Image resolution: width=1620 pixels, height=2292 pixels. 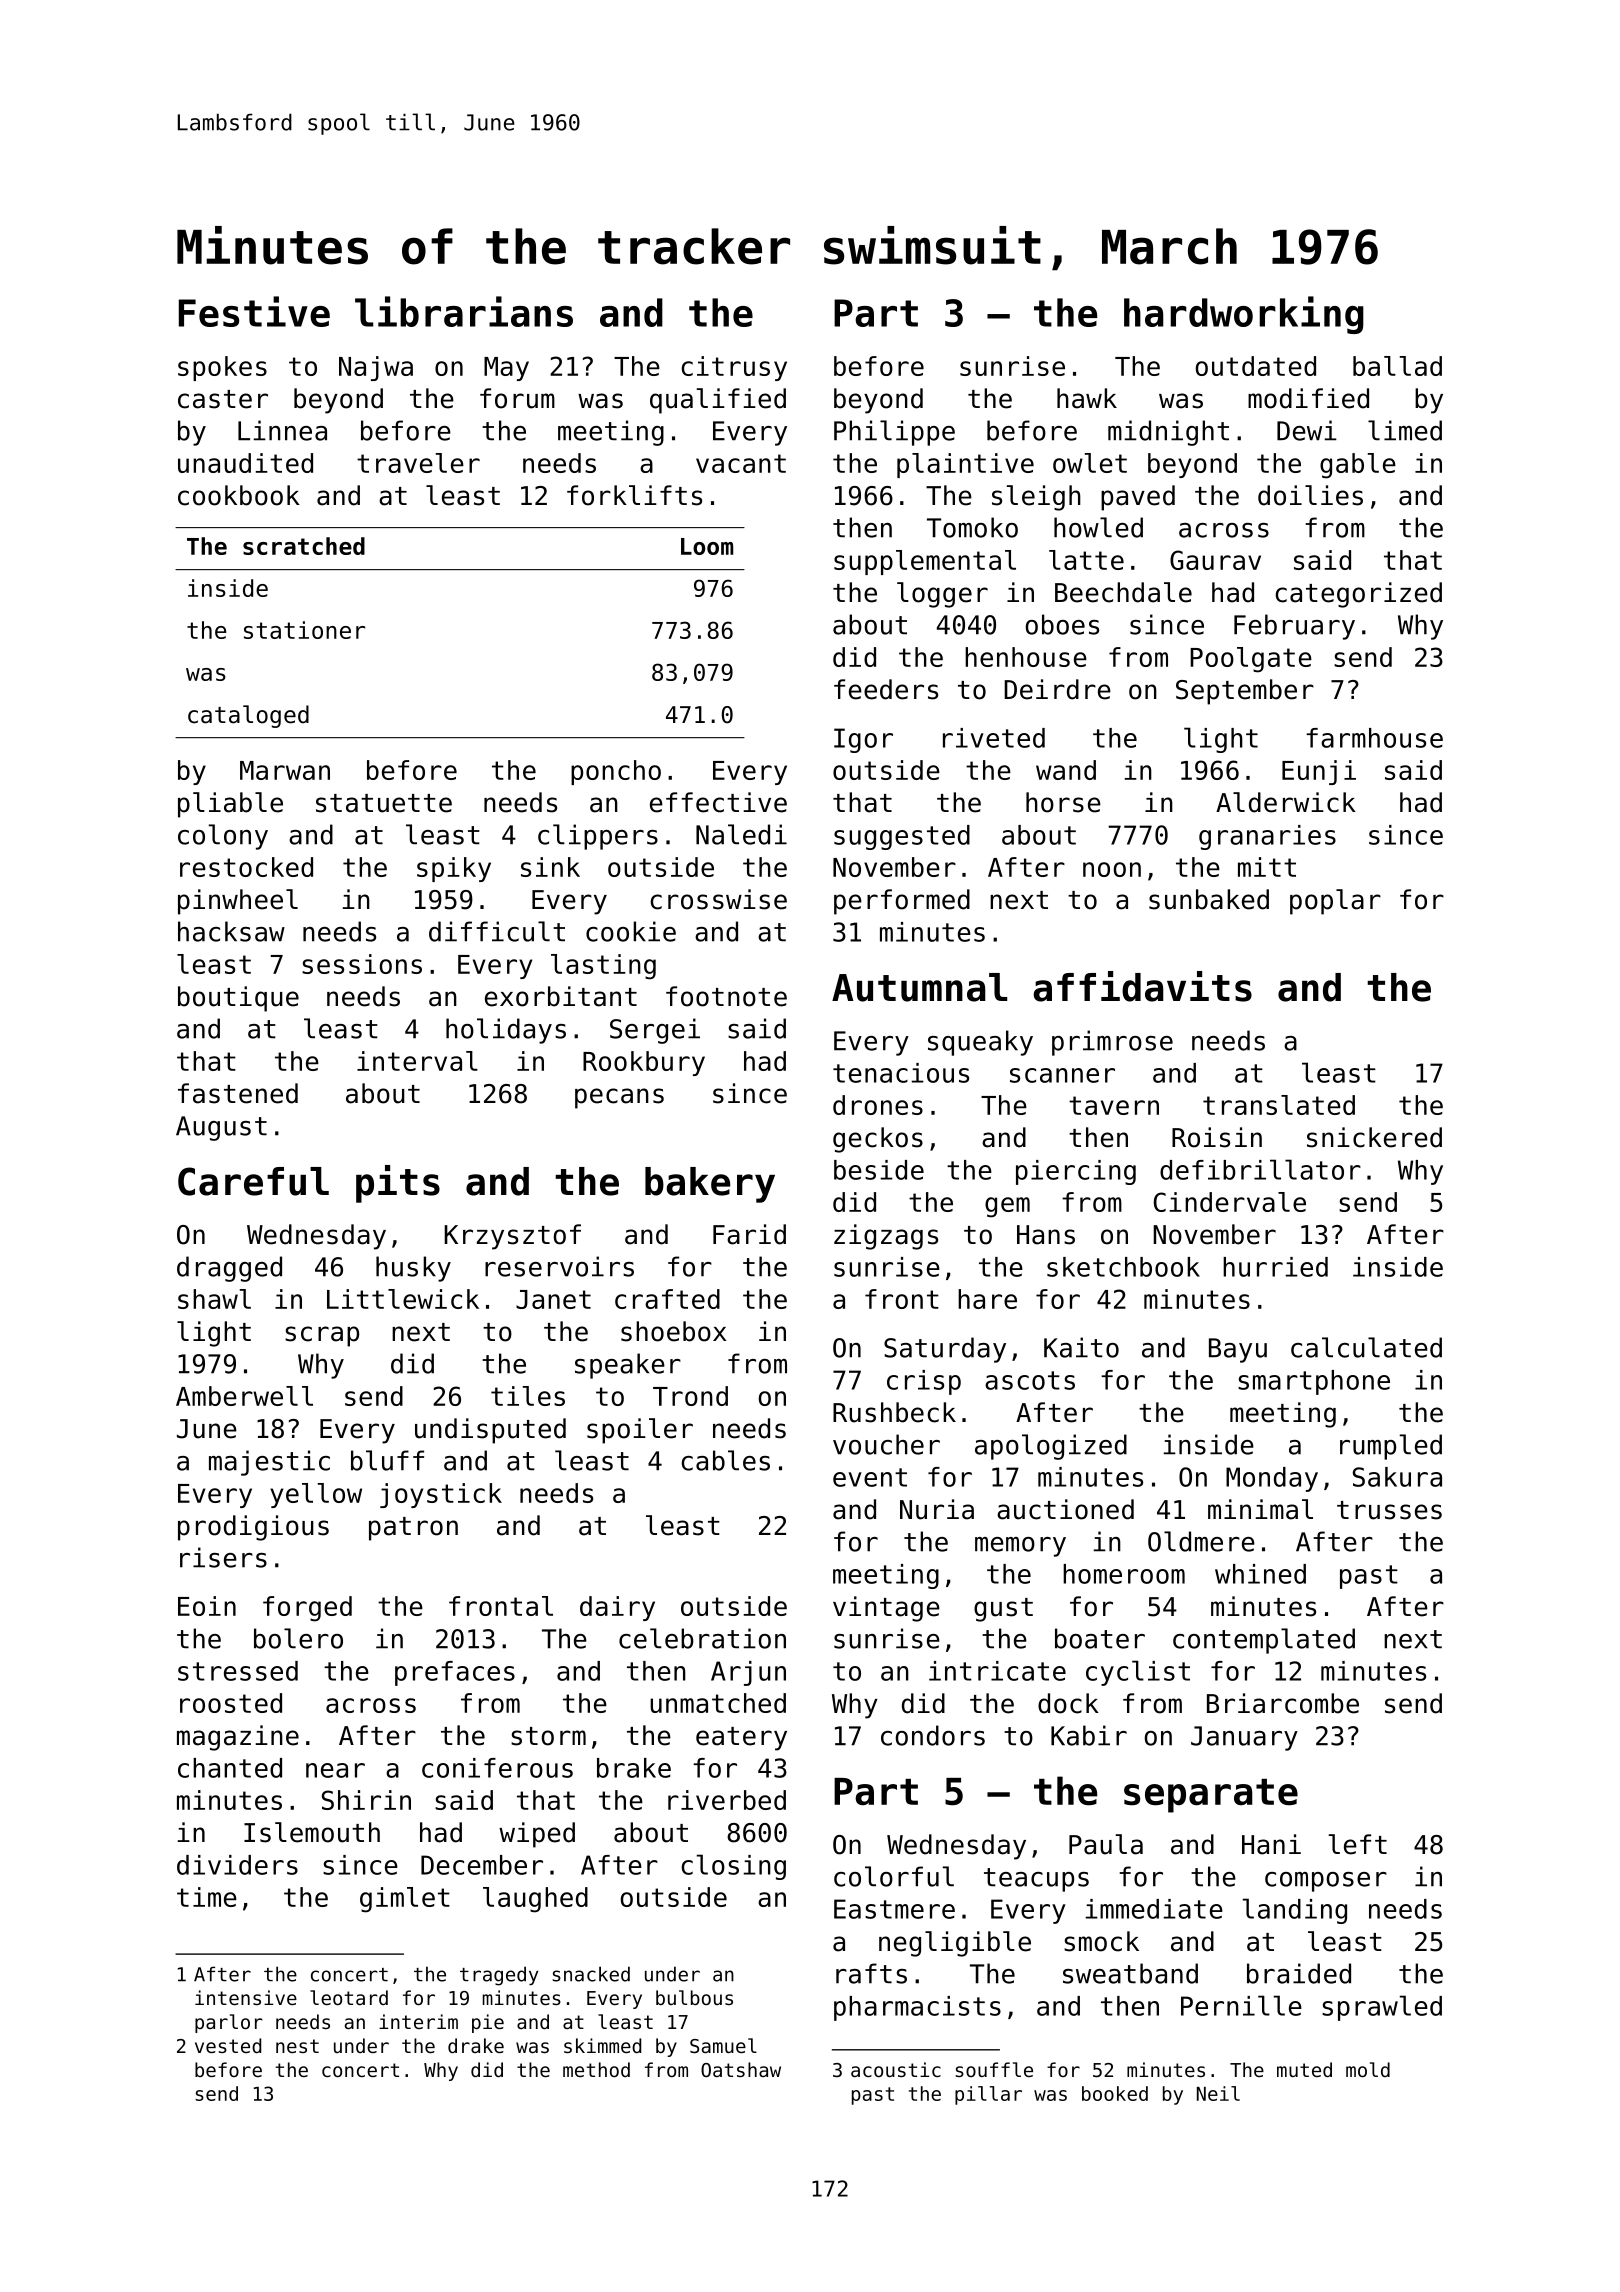 What do you see at coordinates (230, 805) in the document?
I see `pliable` at bounding box center [230, 805].
